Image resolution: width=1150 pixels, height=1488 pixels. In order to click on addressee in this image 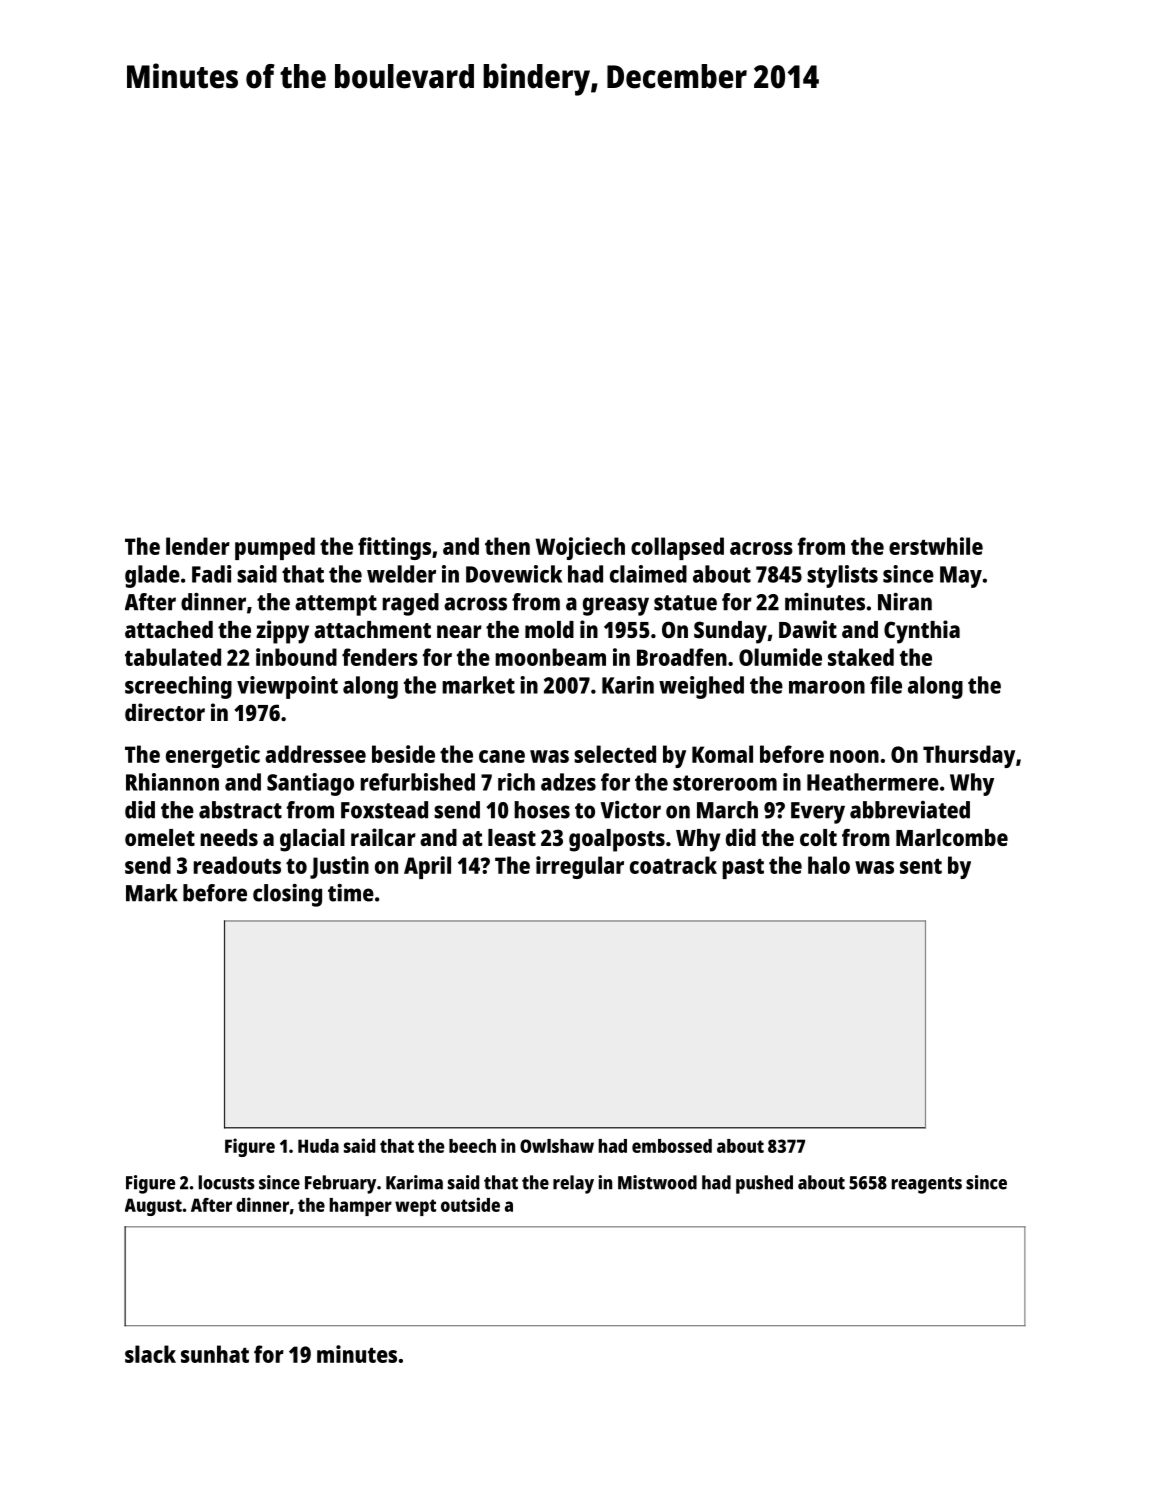, I will do `click(315, 754)`.
